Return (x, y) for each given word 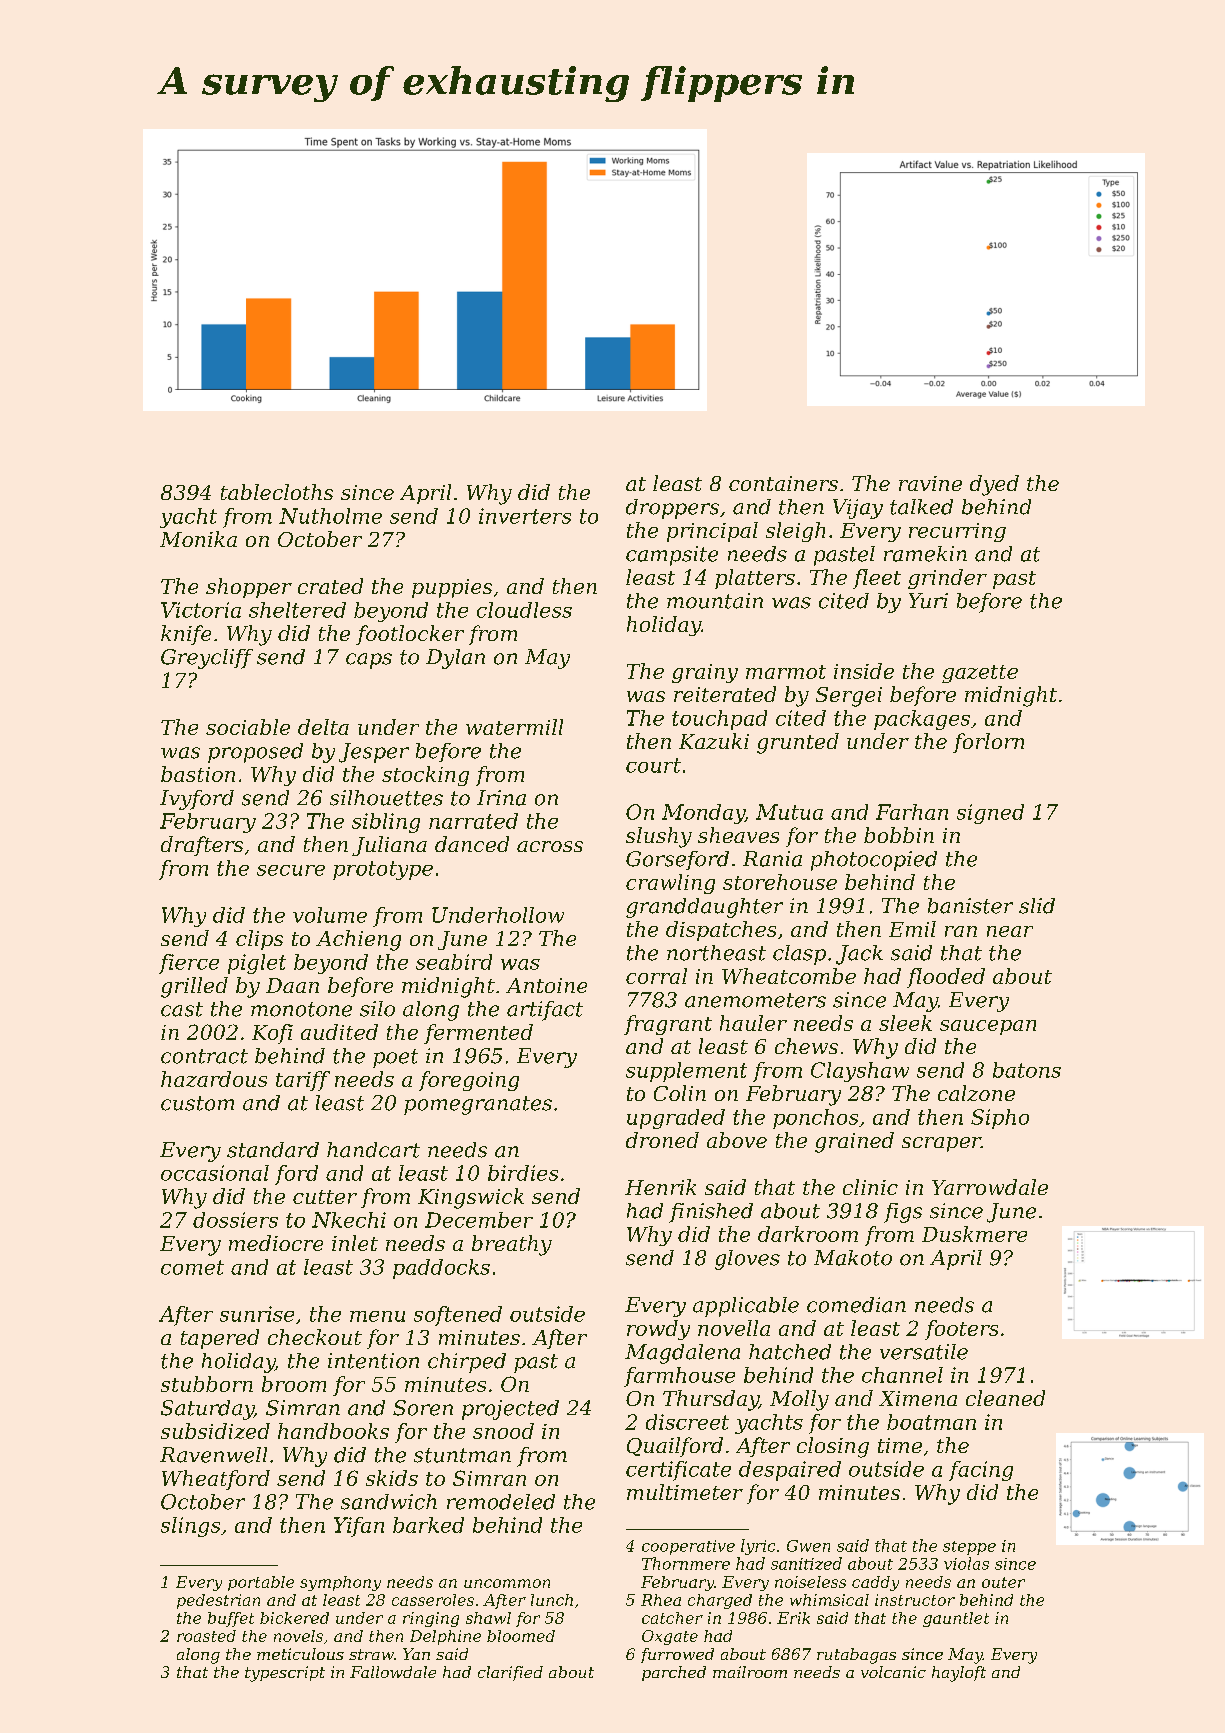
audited (339, 1032)
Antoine (546, 985)
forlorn (988, 743)
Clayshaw (860, 1072)
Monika (198, 539)
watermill (514, 727)
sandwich (389, 1502)
